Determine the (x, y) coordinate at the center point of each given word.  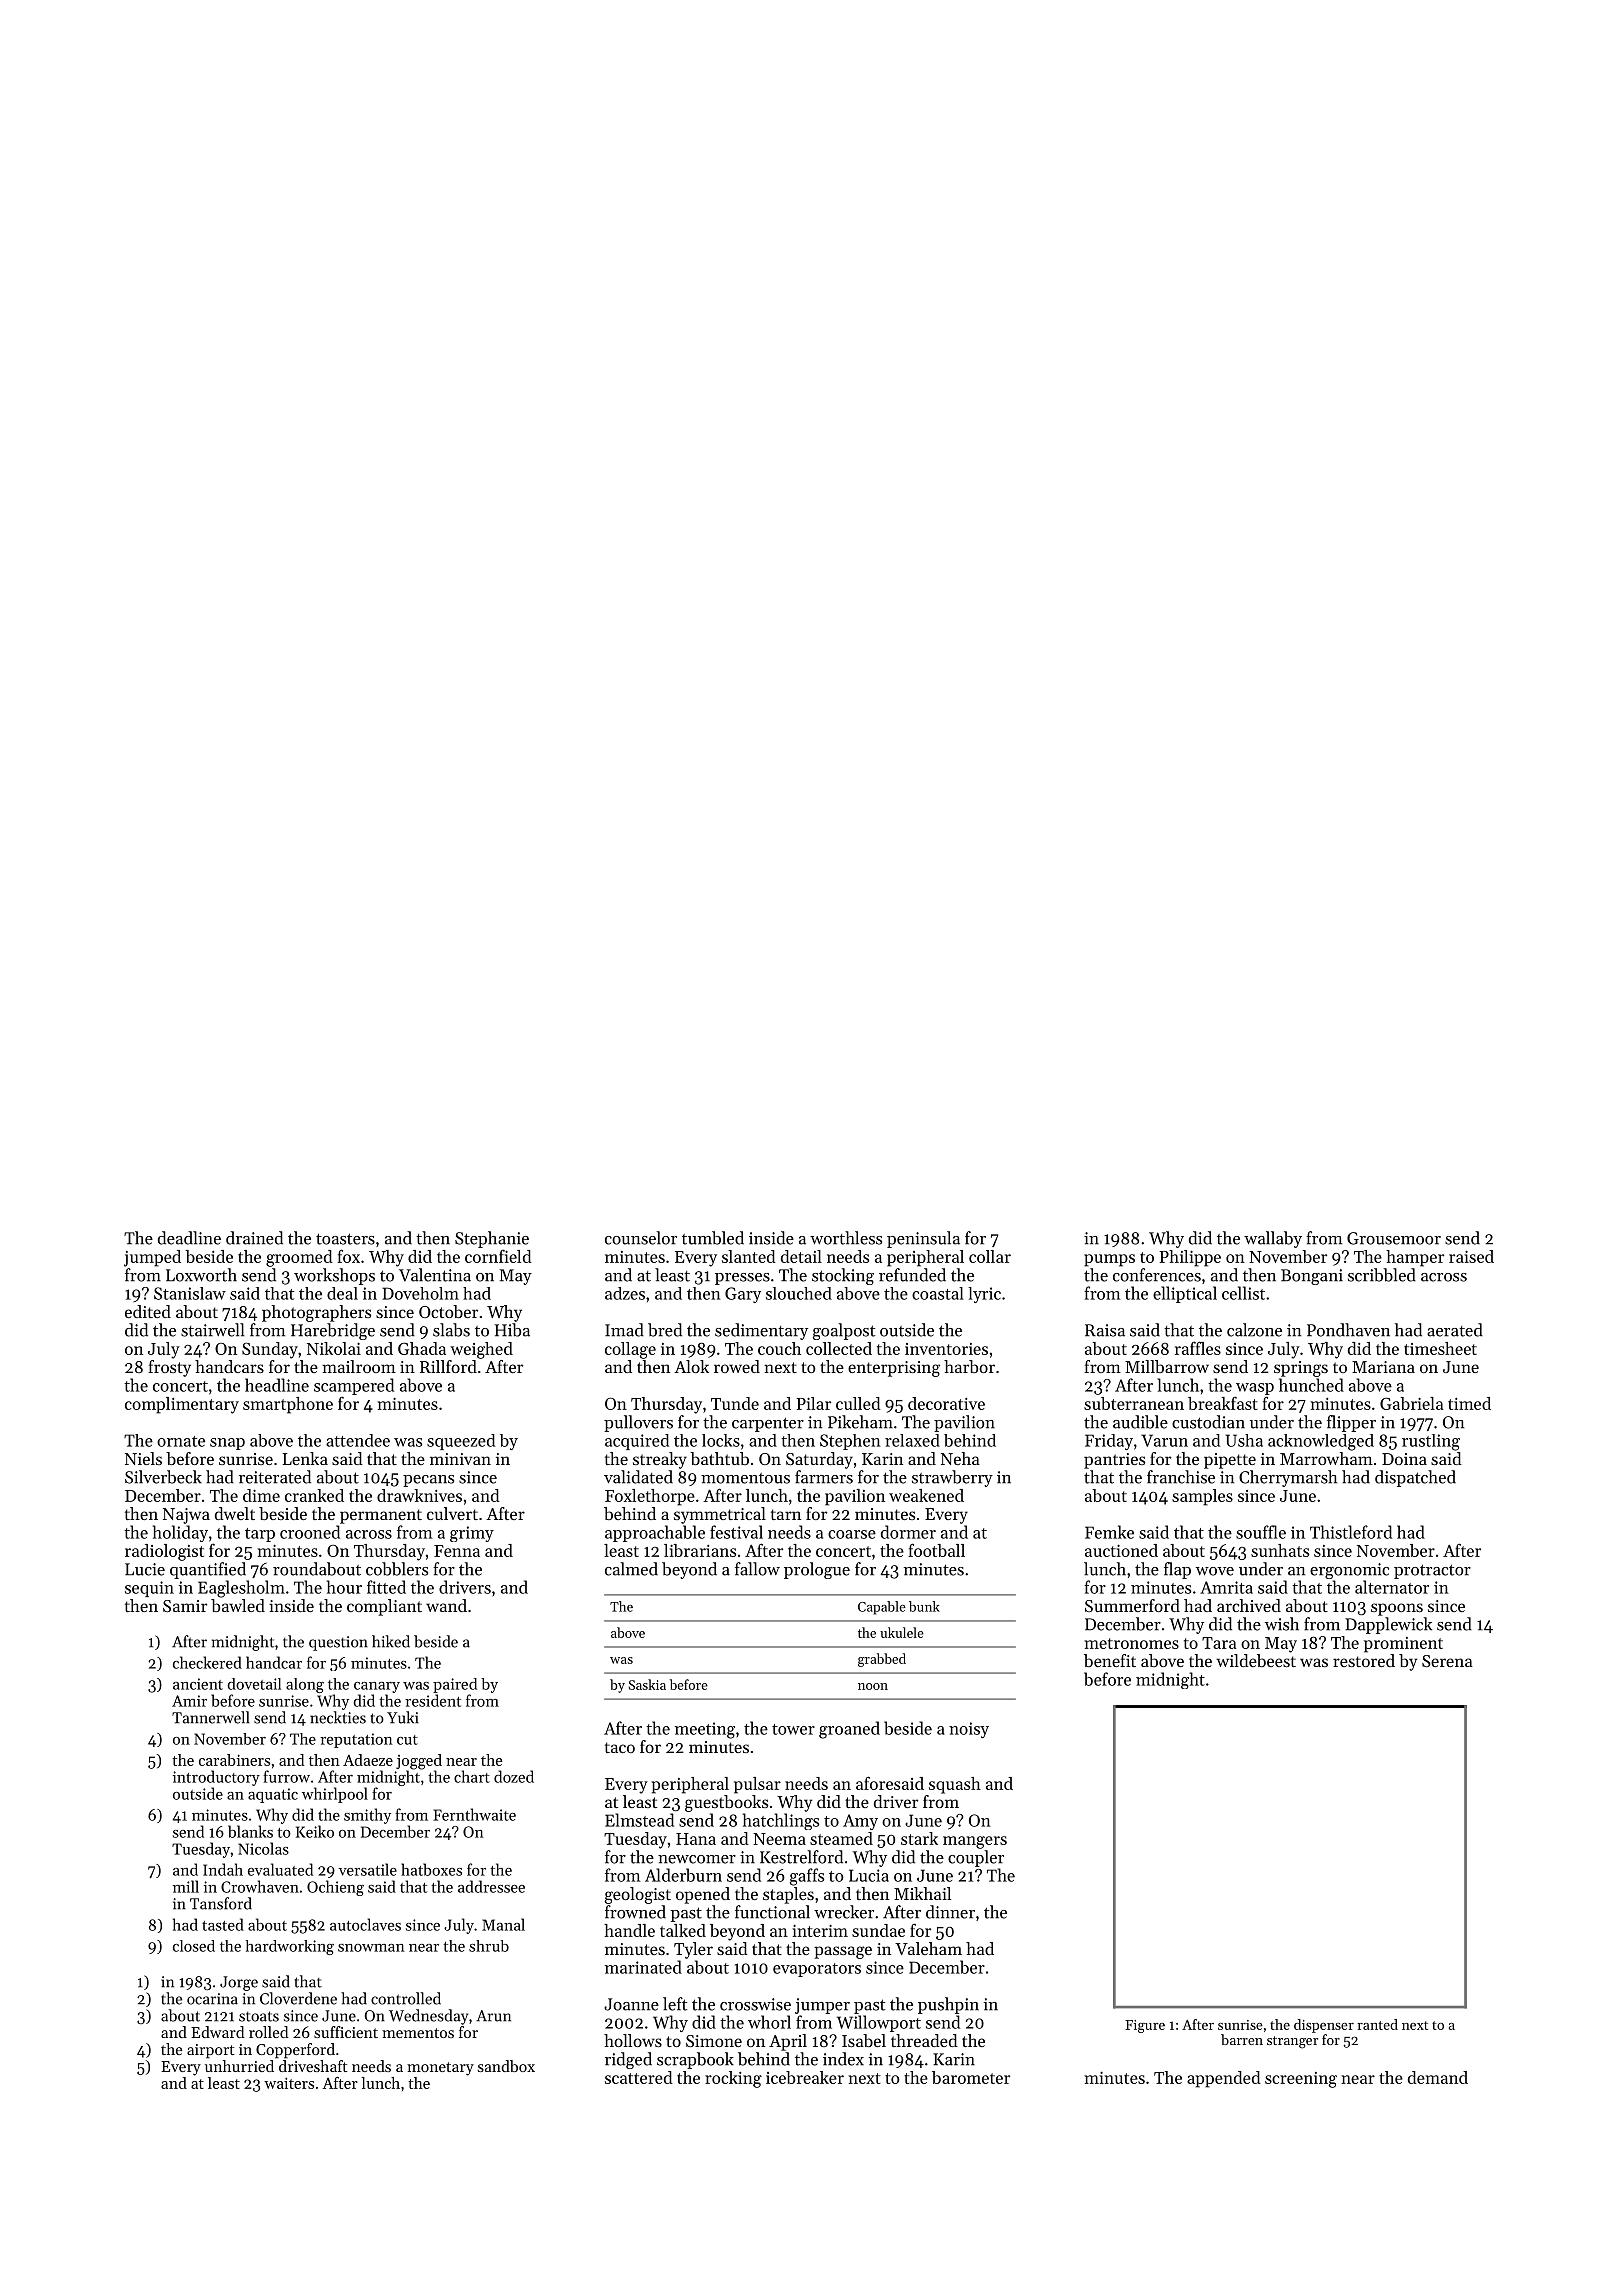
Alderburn (683, 1875)
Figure (1145, 2026)
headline (277, 1385)
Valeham (928, 1948)
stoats (259, 2016)
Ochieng (335, 1888)
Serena (1447, 1661)
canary (377, 1687)
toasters (345, 1239)
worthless (846, 1238)
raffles (1198, 1348)
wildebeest (1256, 1660)
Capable (882, 1608)
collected (839, 1348)
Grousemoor (1394, 1238)
